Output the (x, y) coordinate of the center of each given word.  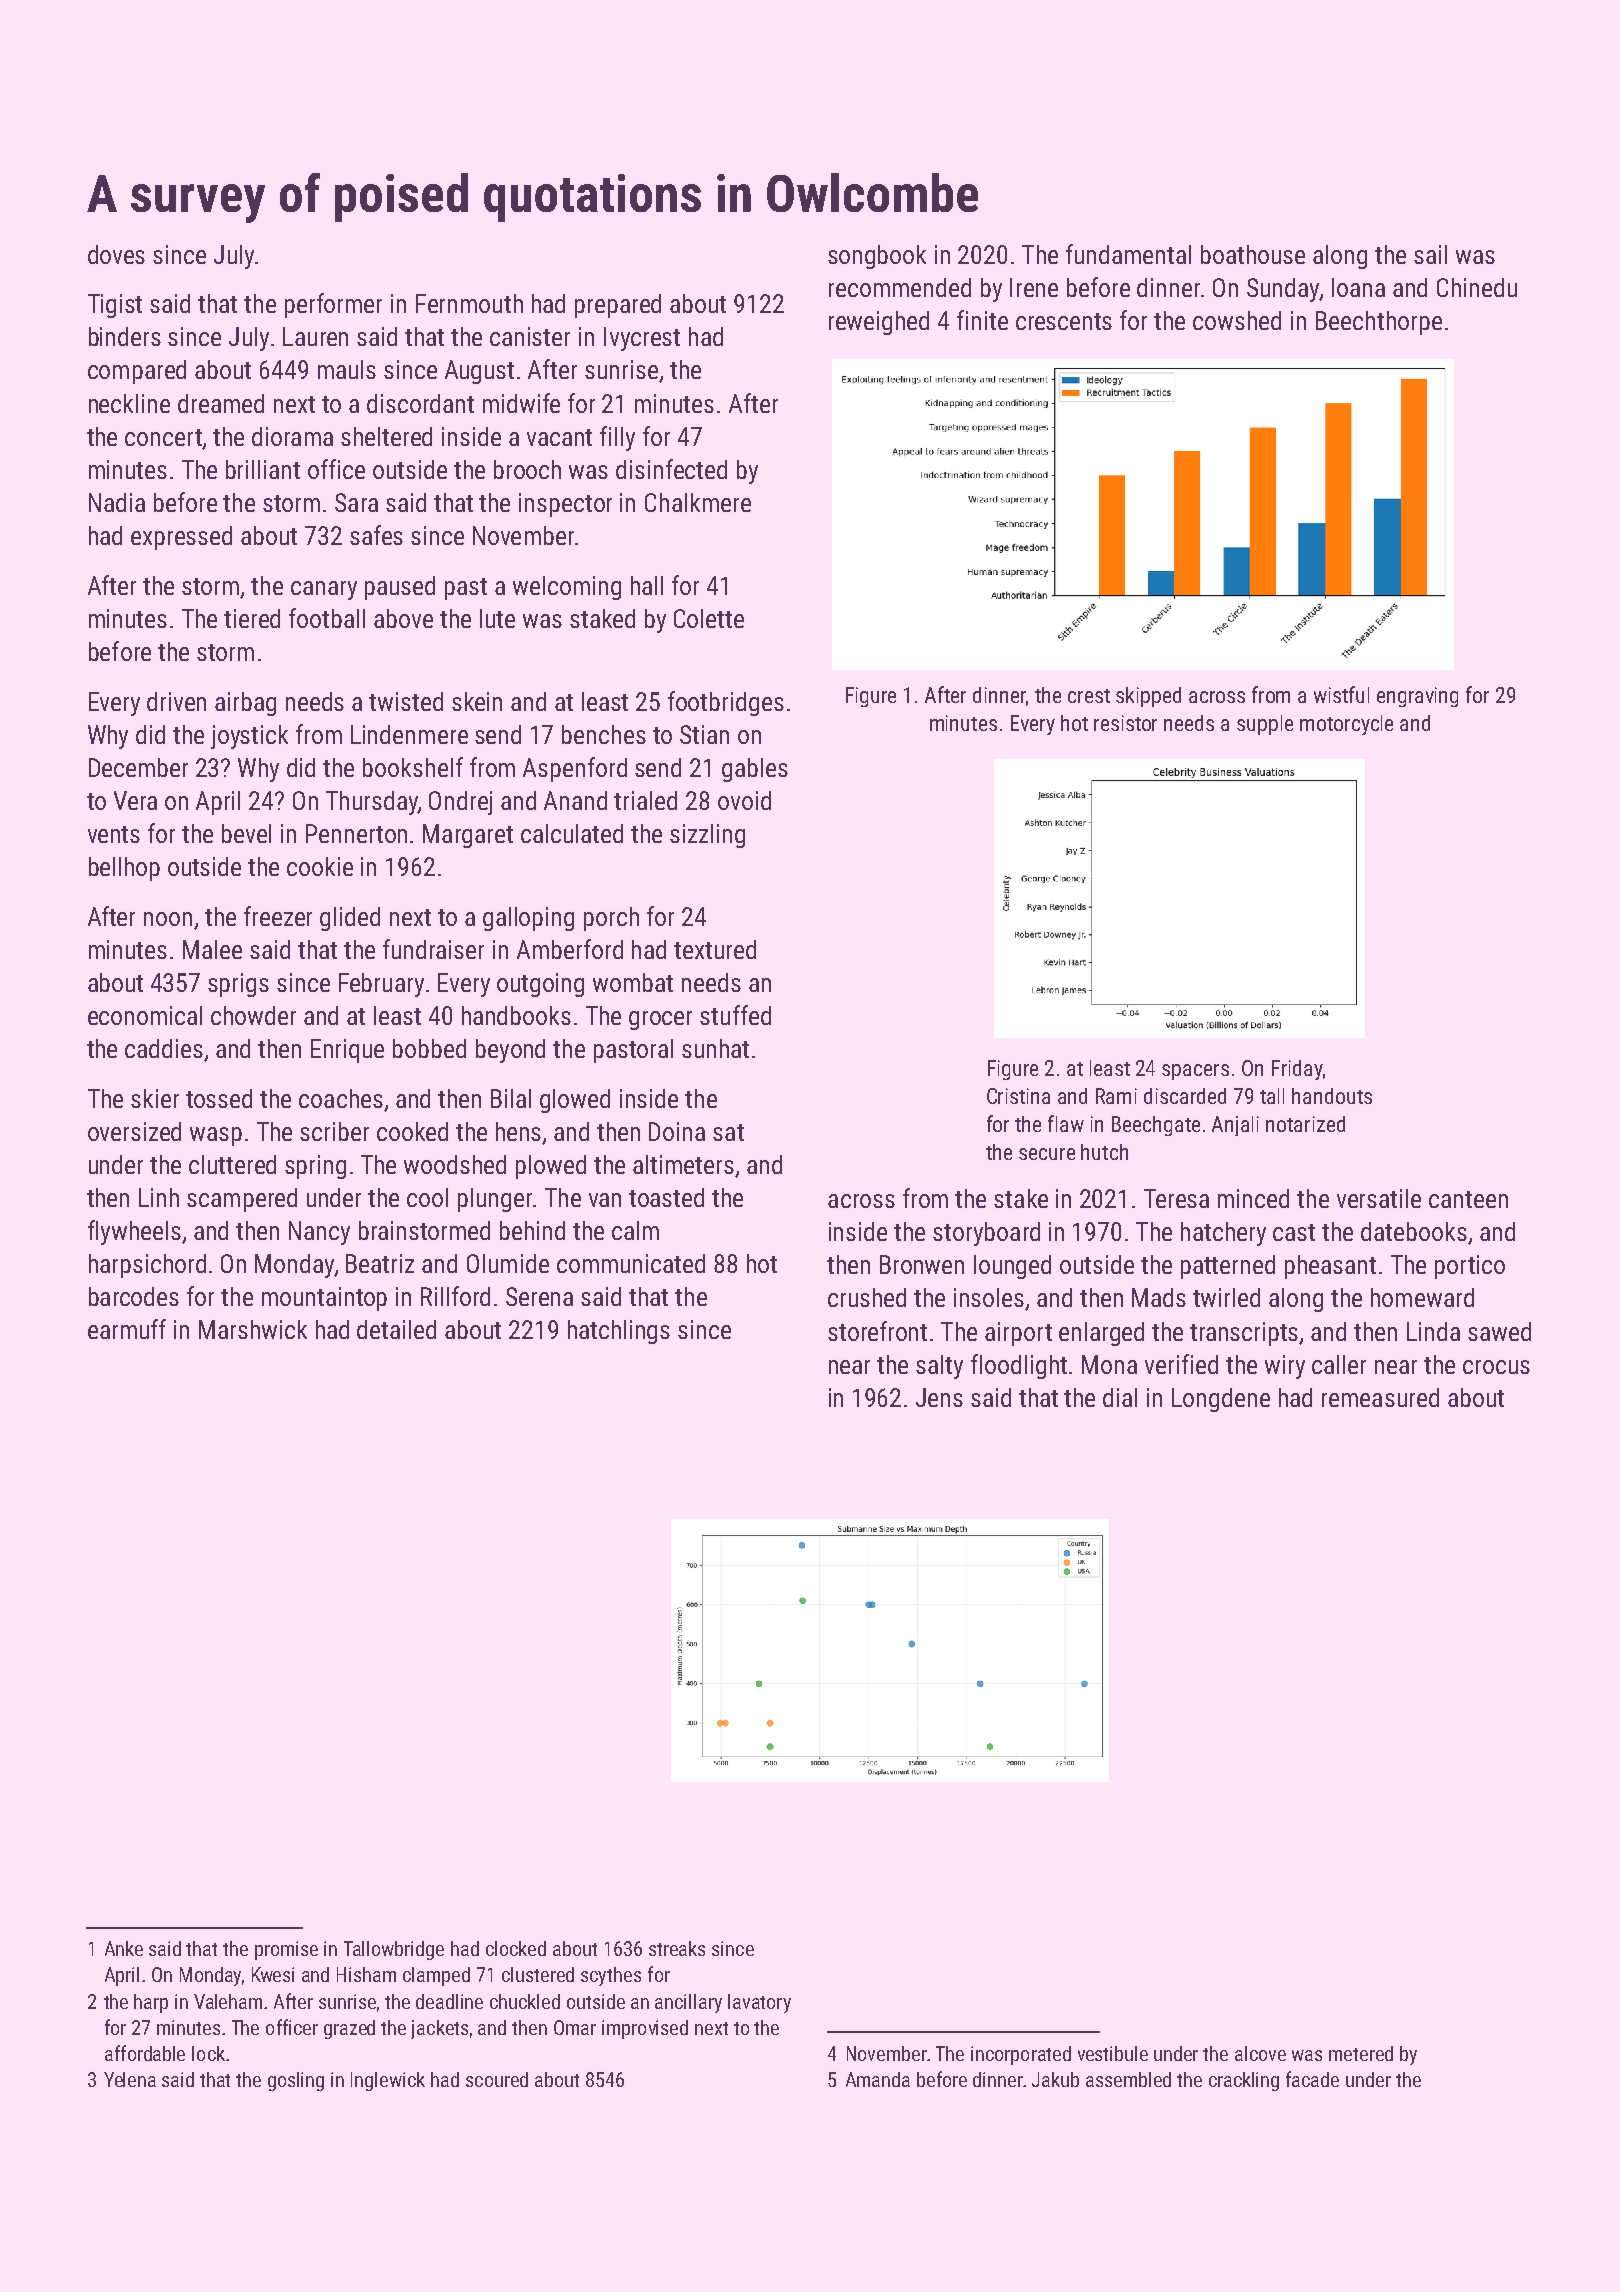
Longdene (1221, 1400)
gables (755, 770)
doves (116, 254)
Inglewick (388, 2081)
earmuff (127, 1329)
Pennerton (356, 833)
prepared (618, 306)
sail (1430, 254)
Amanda (878, 2079)
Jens (939, 1397)
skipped (1148, 697)
